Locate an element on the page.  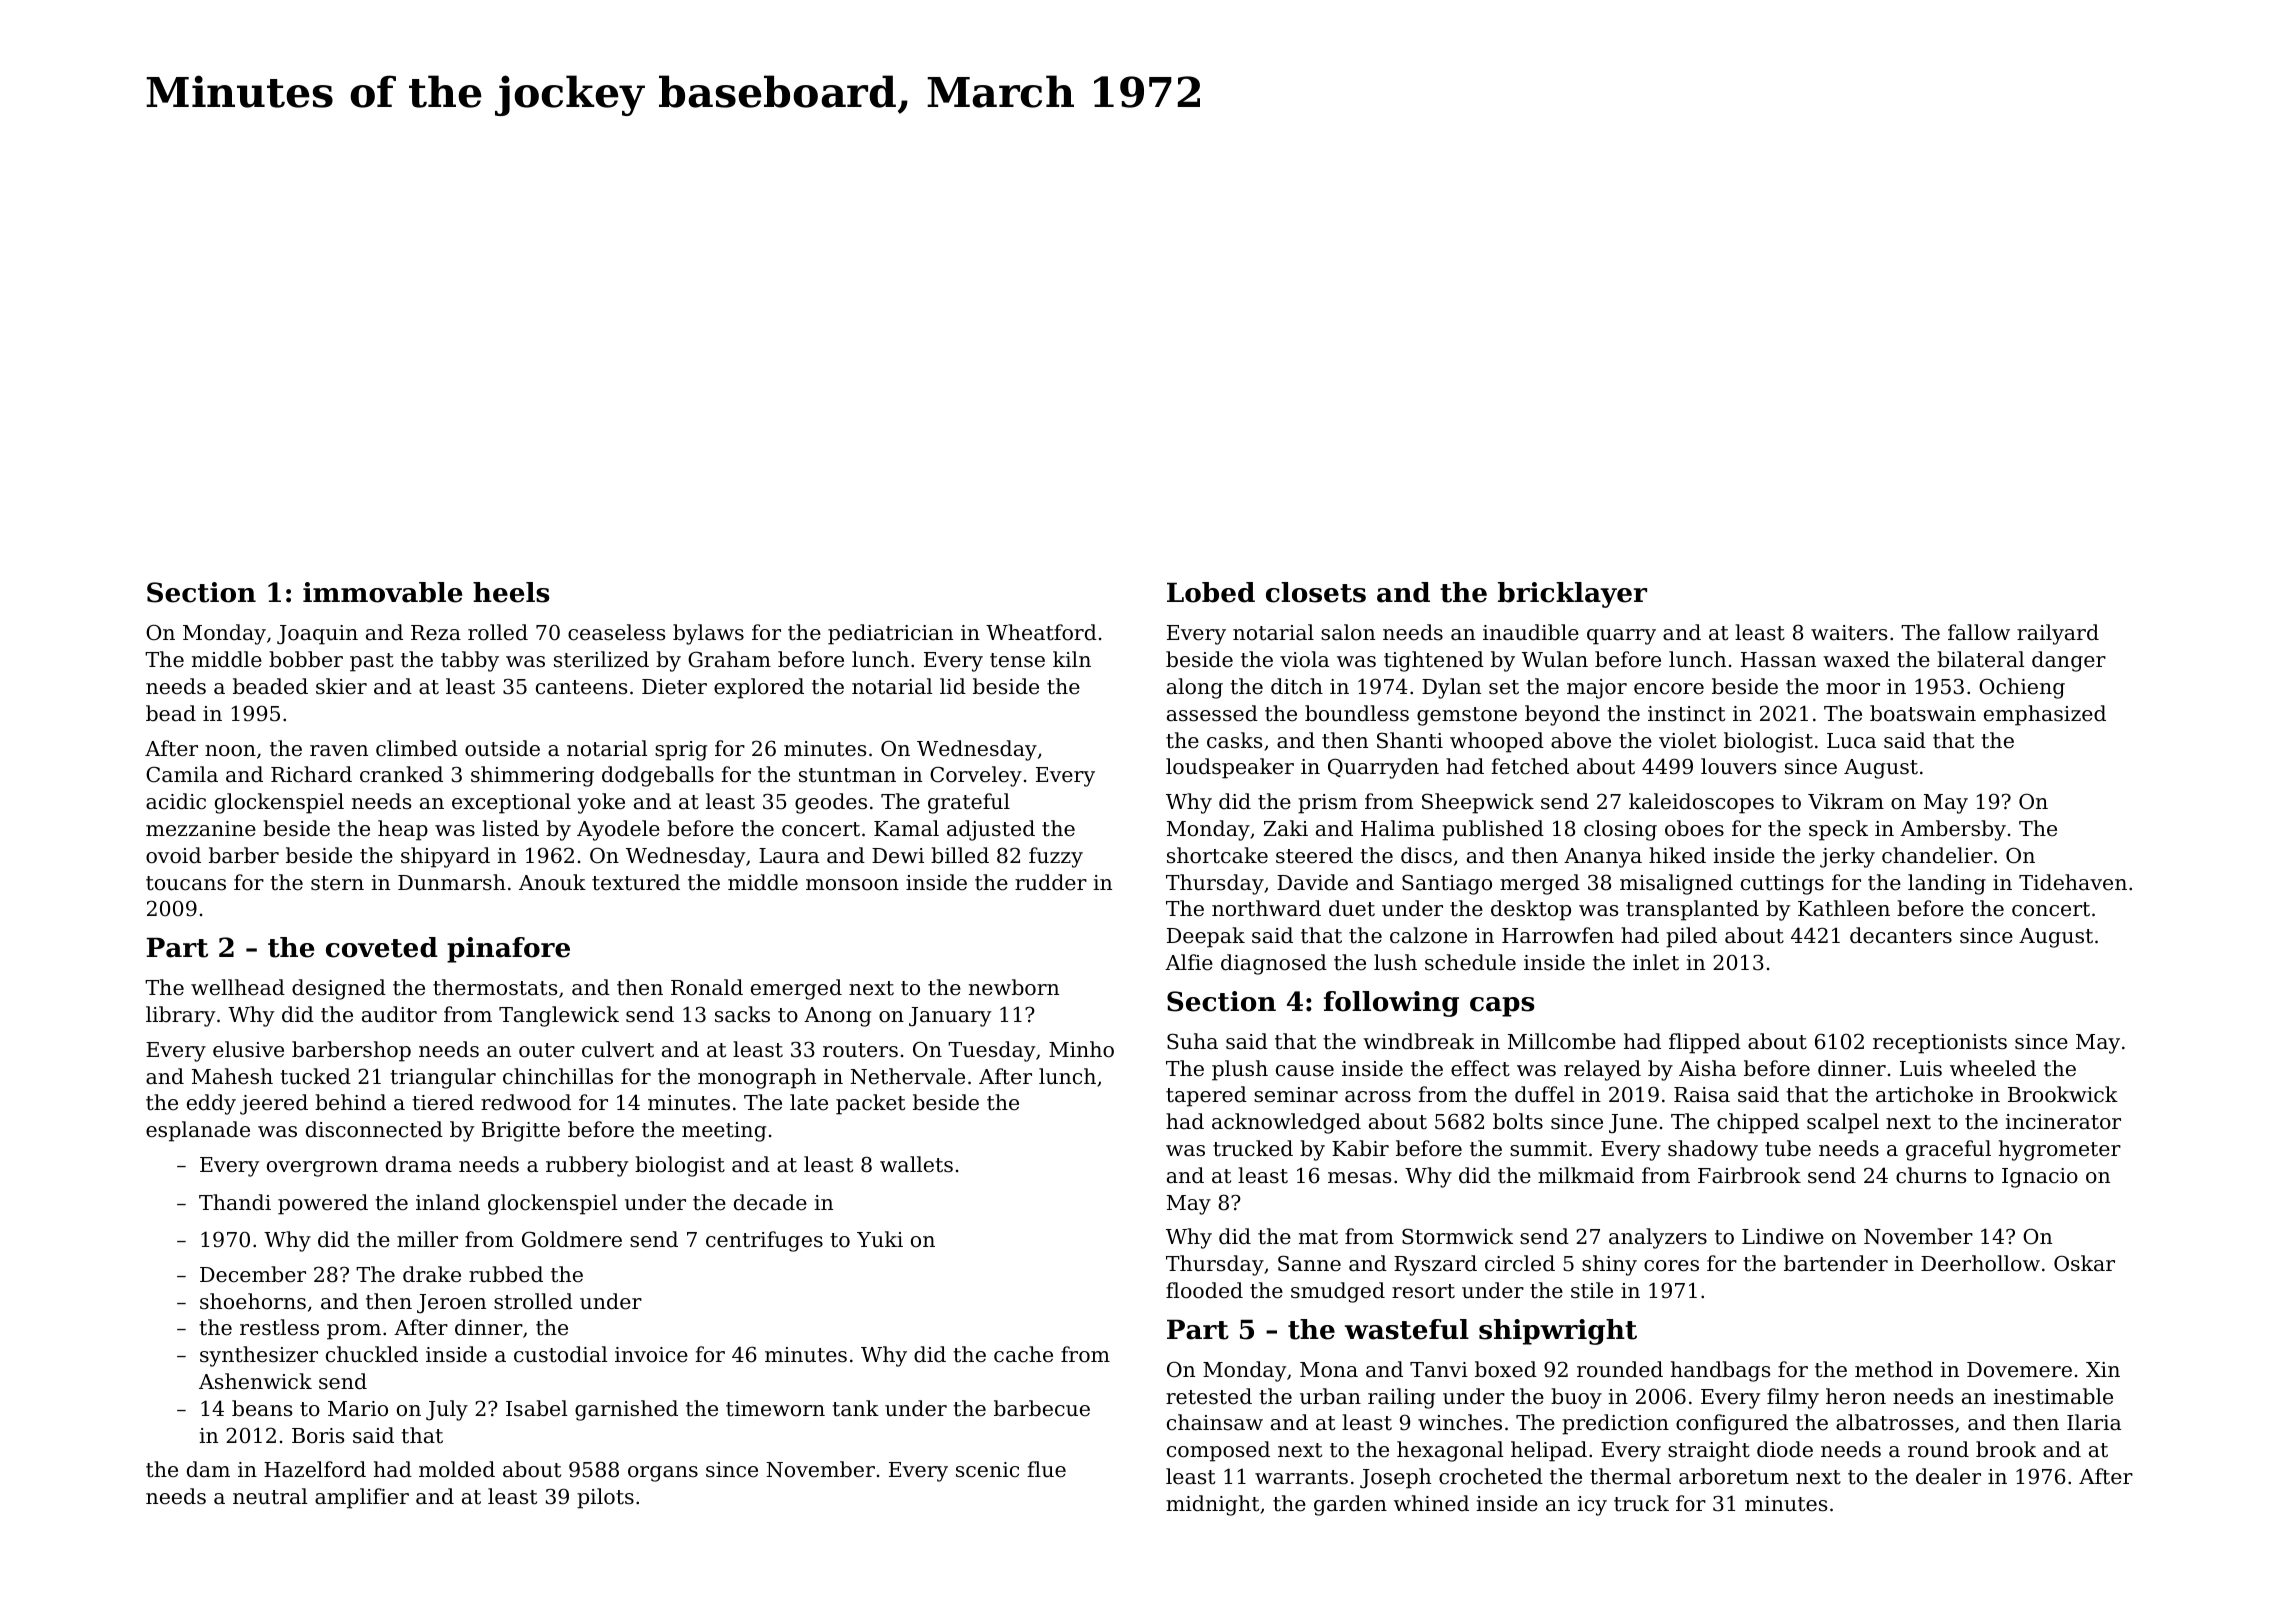
heels is located at coordinates (511, 592).
